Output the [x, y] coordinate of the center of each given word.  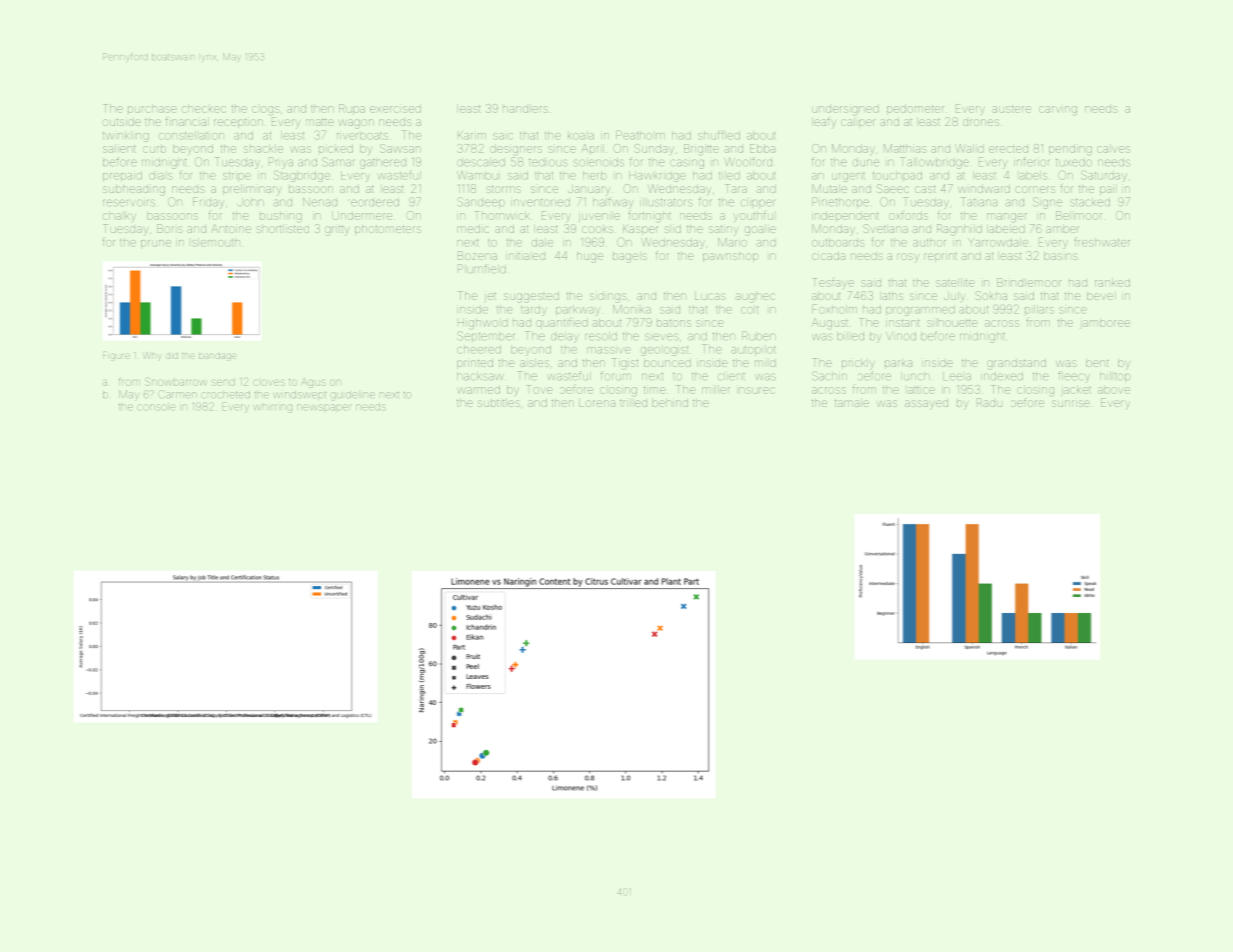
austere [1011, 109]
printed [475, 364]
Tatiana [979, 202]
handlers [525, 108]
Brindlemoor [1029, 282]
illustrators [666, 202]
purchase [152, 108]
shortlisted [282, 229]
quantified [562, 323]
